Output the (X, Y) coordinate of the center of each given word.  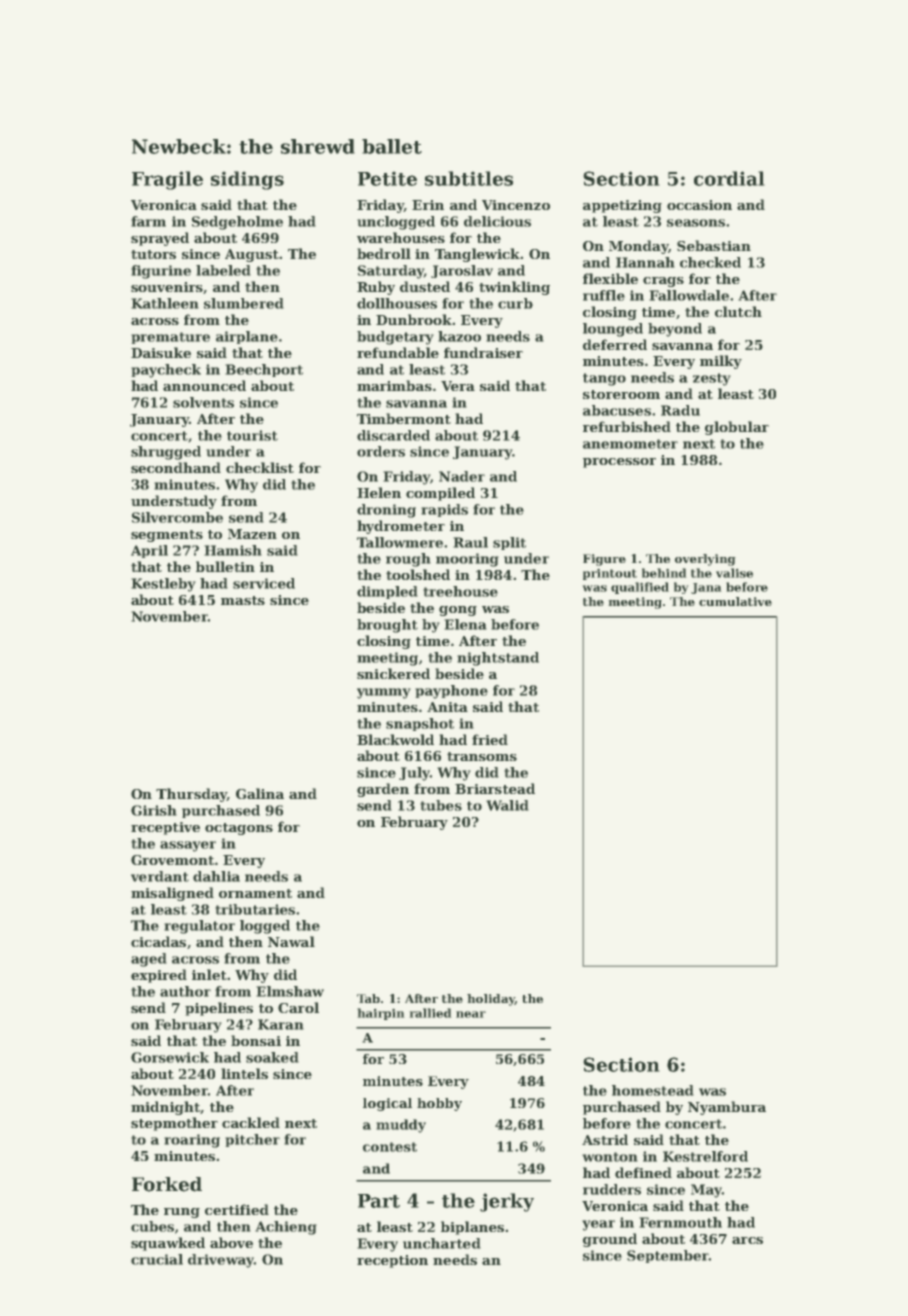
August (252, 255)
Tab (368, 998)
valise (734, 573)
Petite (387, 178)
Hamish (233, 550)
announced (204, 385)
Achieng (286, 1228)
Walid (507, 805)
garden (383, 790)
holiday (491, 1000)
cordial (729, 178)
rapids (444, 510)
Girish (154, 810)
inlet (209, 974)
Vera (458, 386)
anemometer (630, 444)
